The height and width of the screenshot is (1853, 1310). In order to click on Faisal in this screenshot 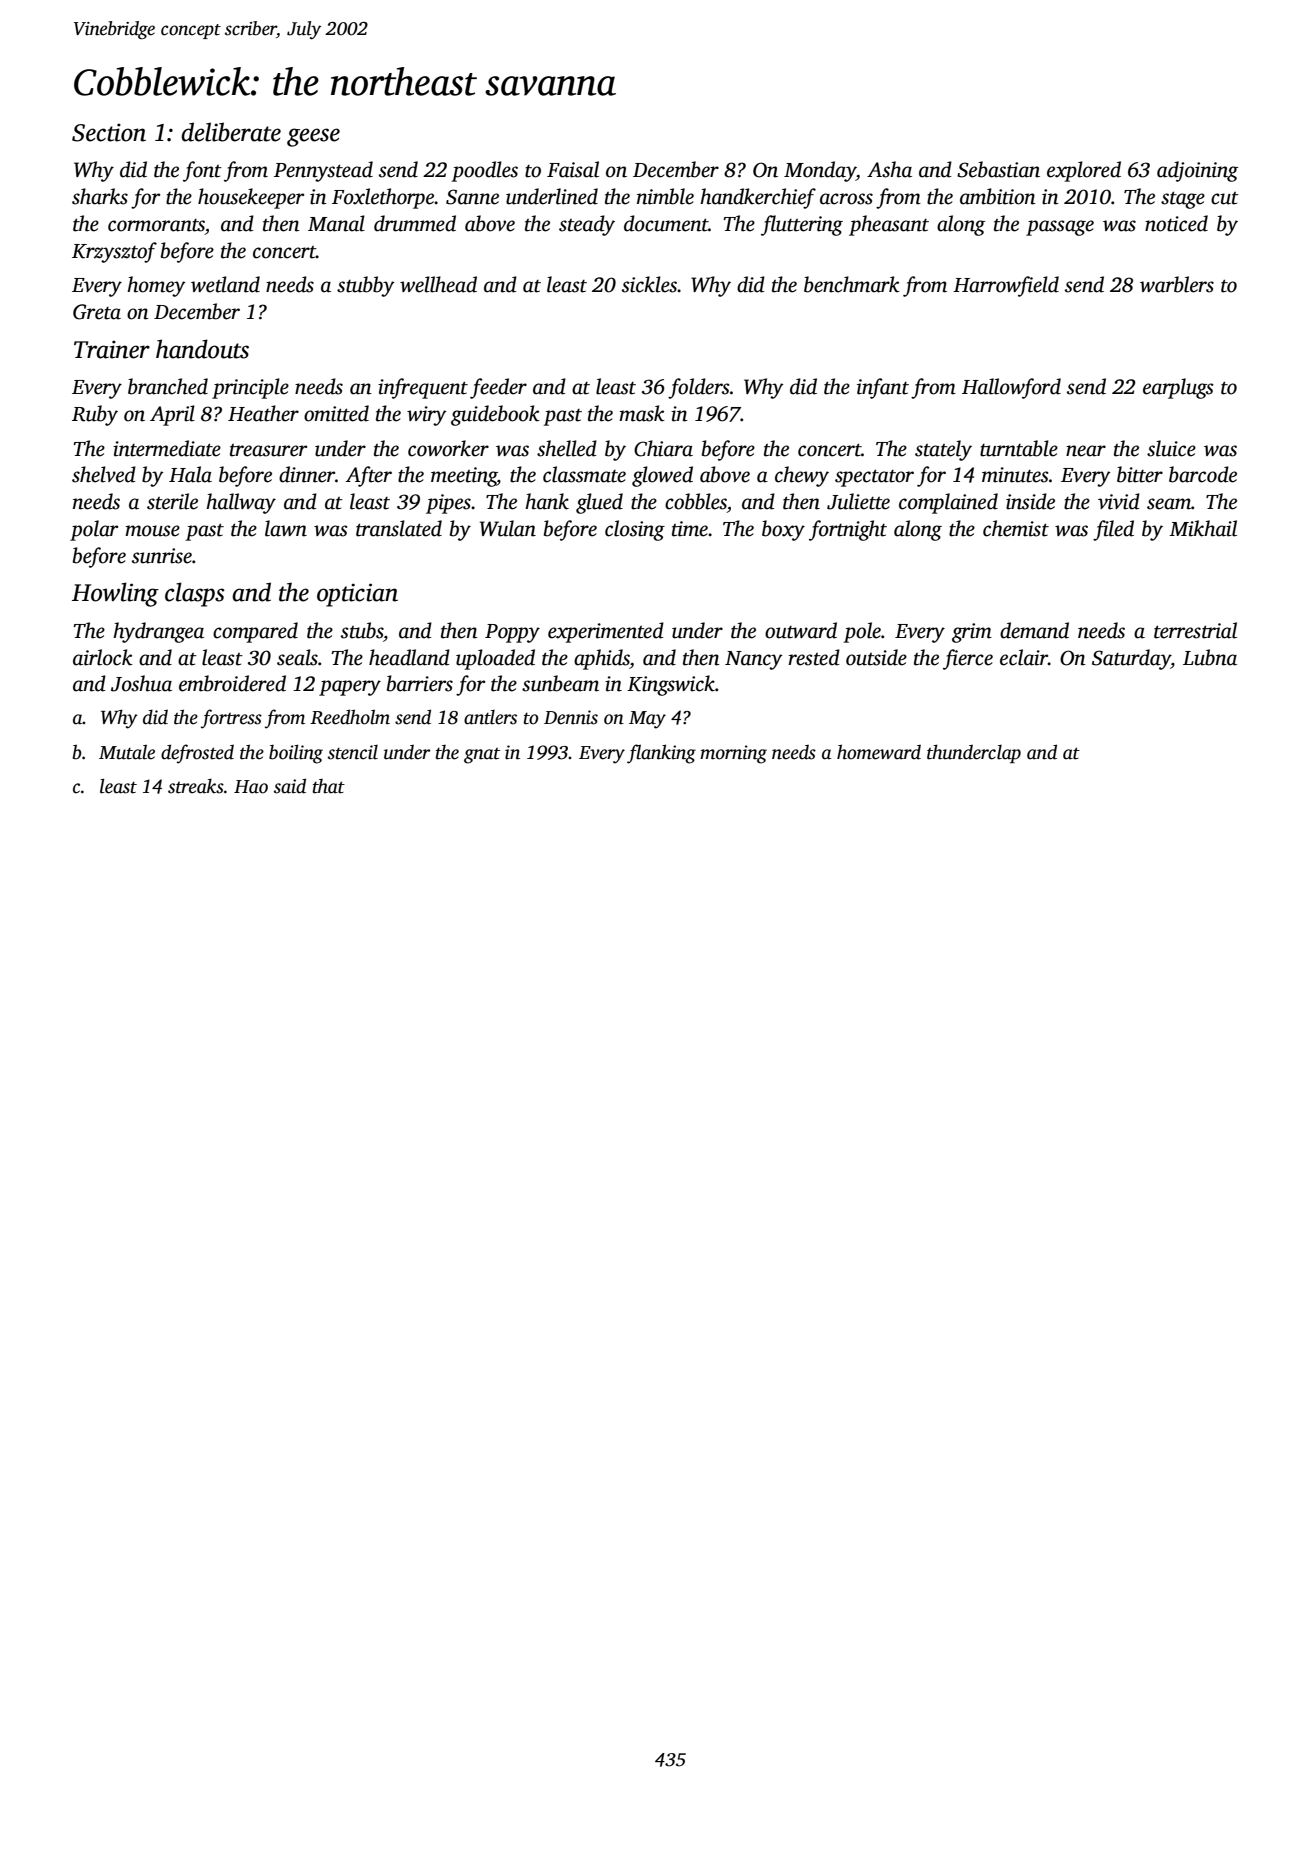, I will do `click(573, 169)`.
